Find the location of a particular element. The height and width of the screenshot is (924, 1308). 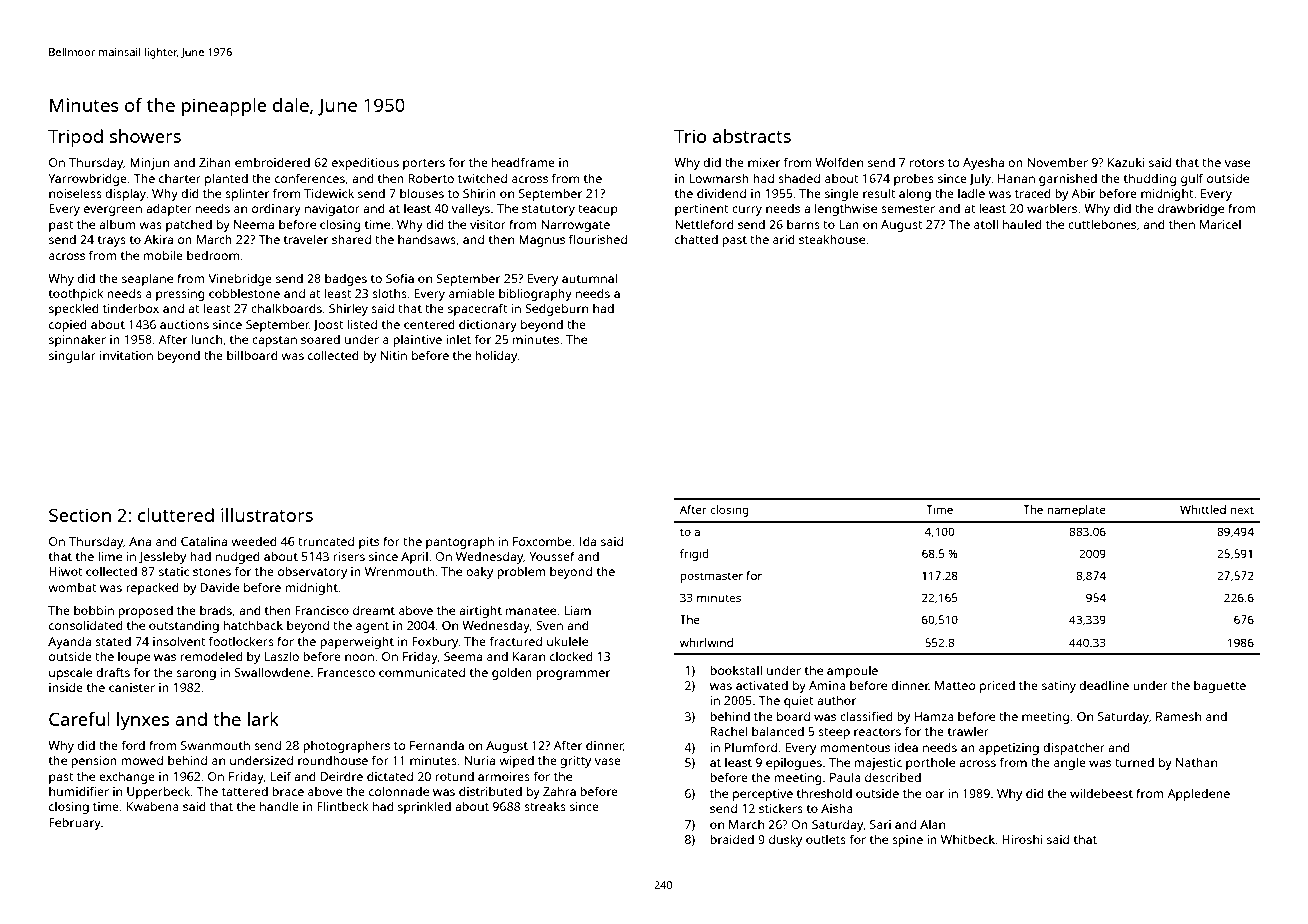

February is located at coordinates (75, 824).
